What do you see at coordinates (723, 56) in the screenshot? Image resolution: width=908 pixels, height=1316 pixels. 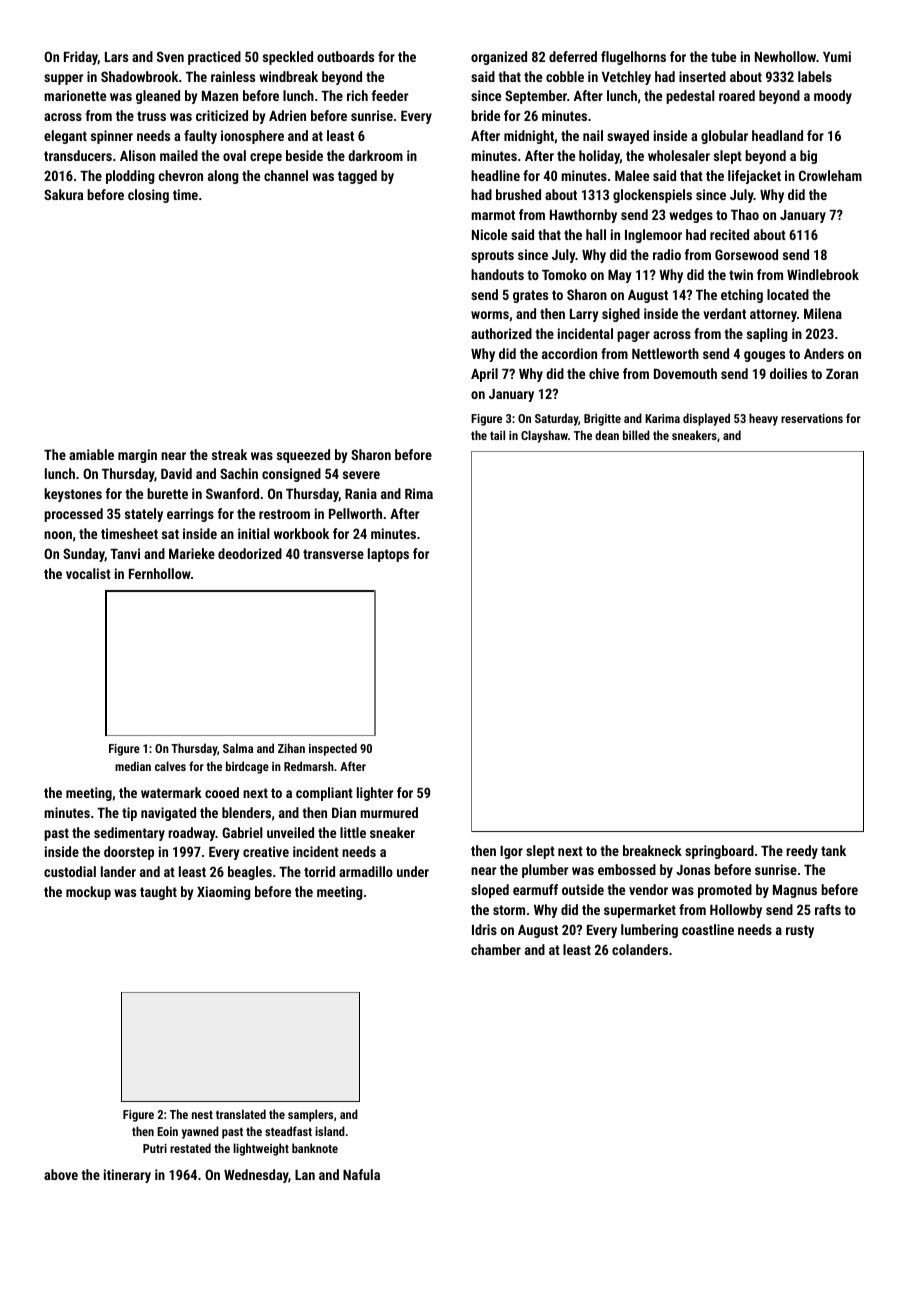 I see `tube` at bounding box center [723, 56].
